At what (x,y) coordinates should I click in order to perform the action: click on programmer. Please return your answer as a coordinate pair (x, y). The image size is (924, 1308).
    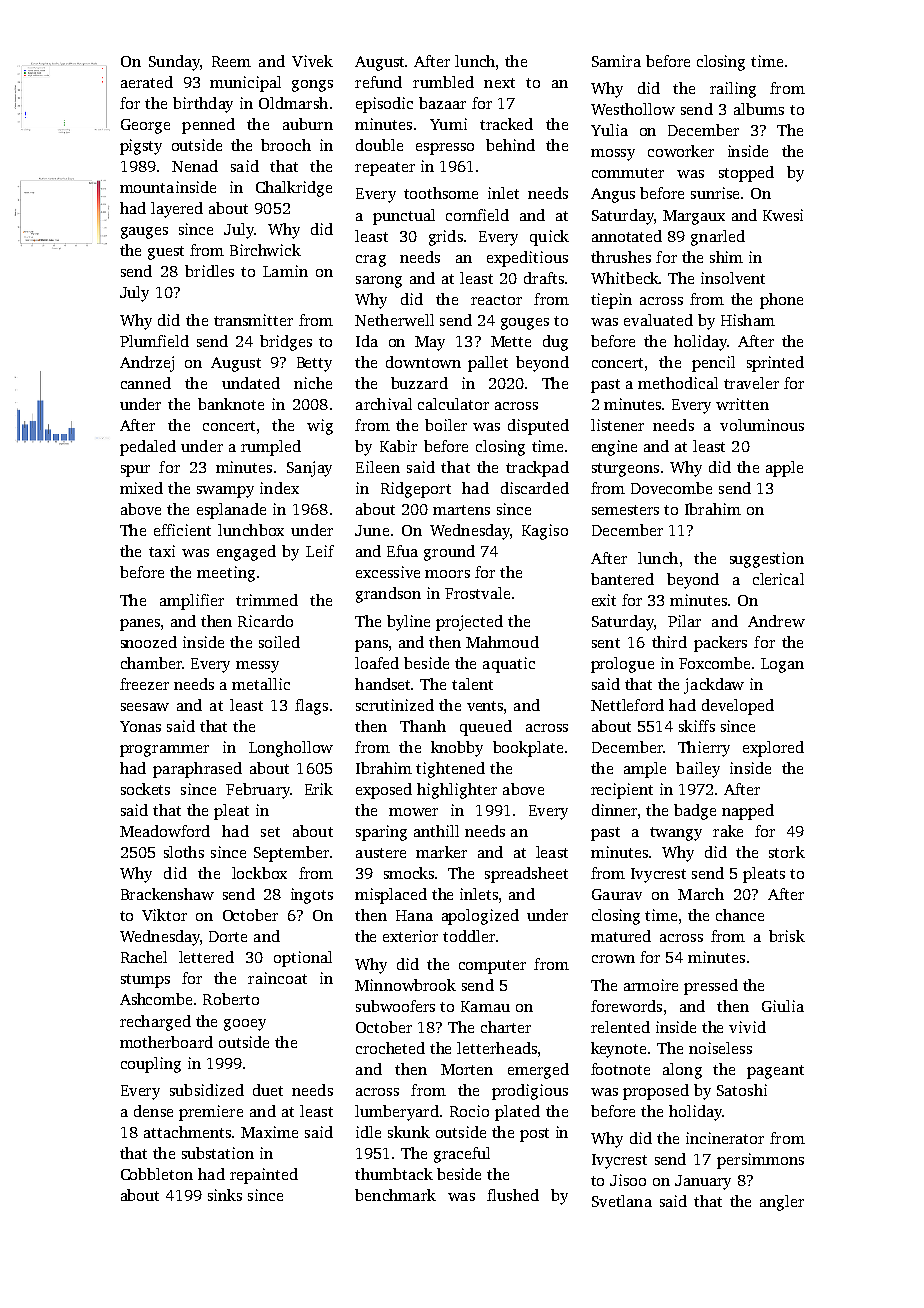
    Looking at the image, I should click on (164, 751).
